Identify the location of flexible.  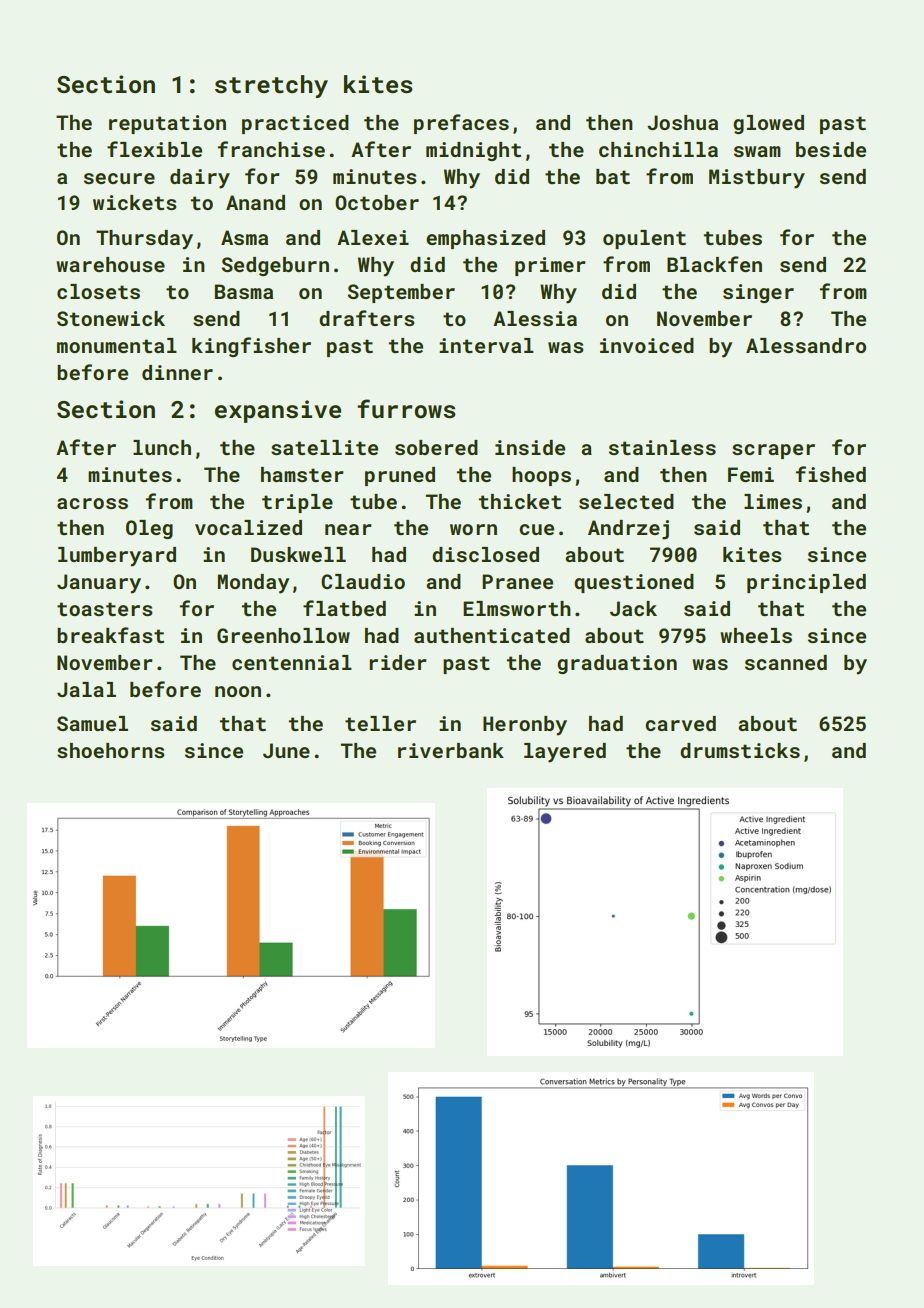
(154, 149).
